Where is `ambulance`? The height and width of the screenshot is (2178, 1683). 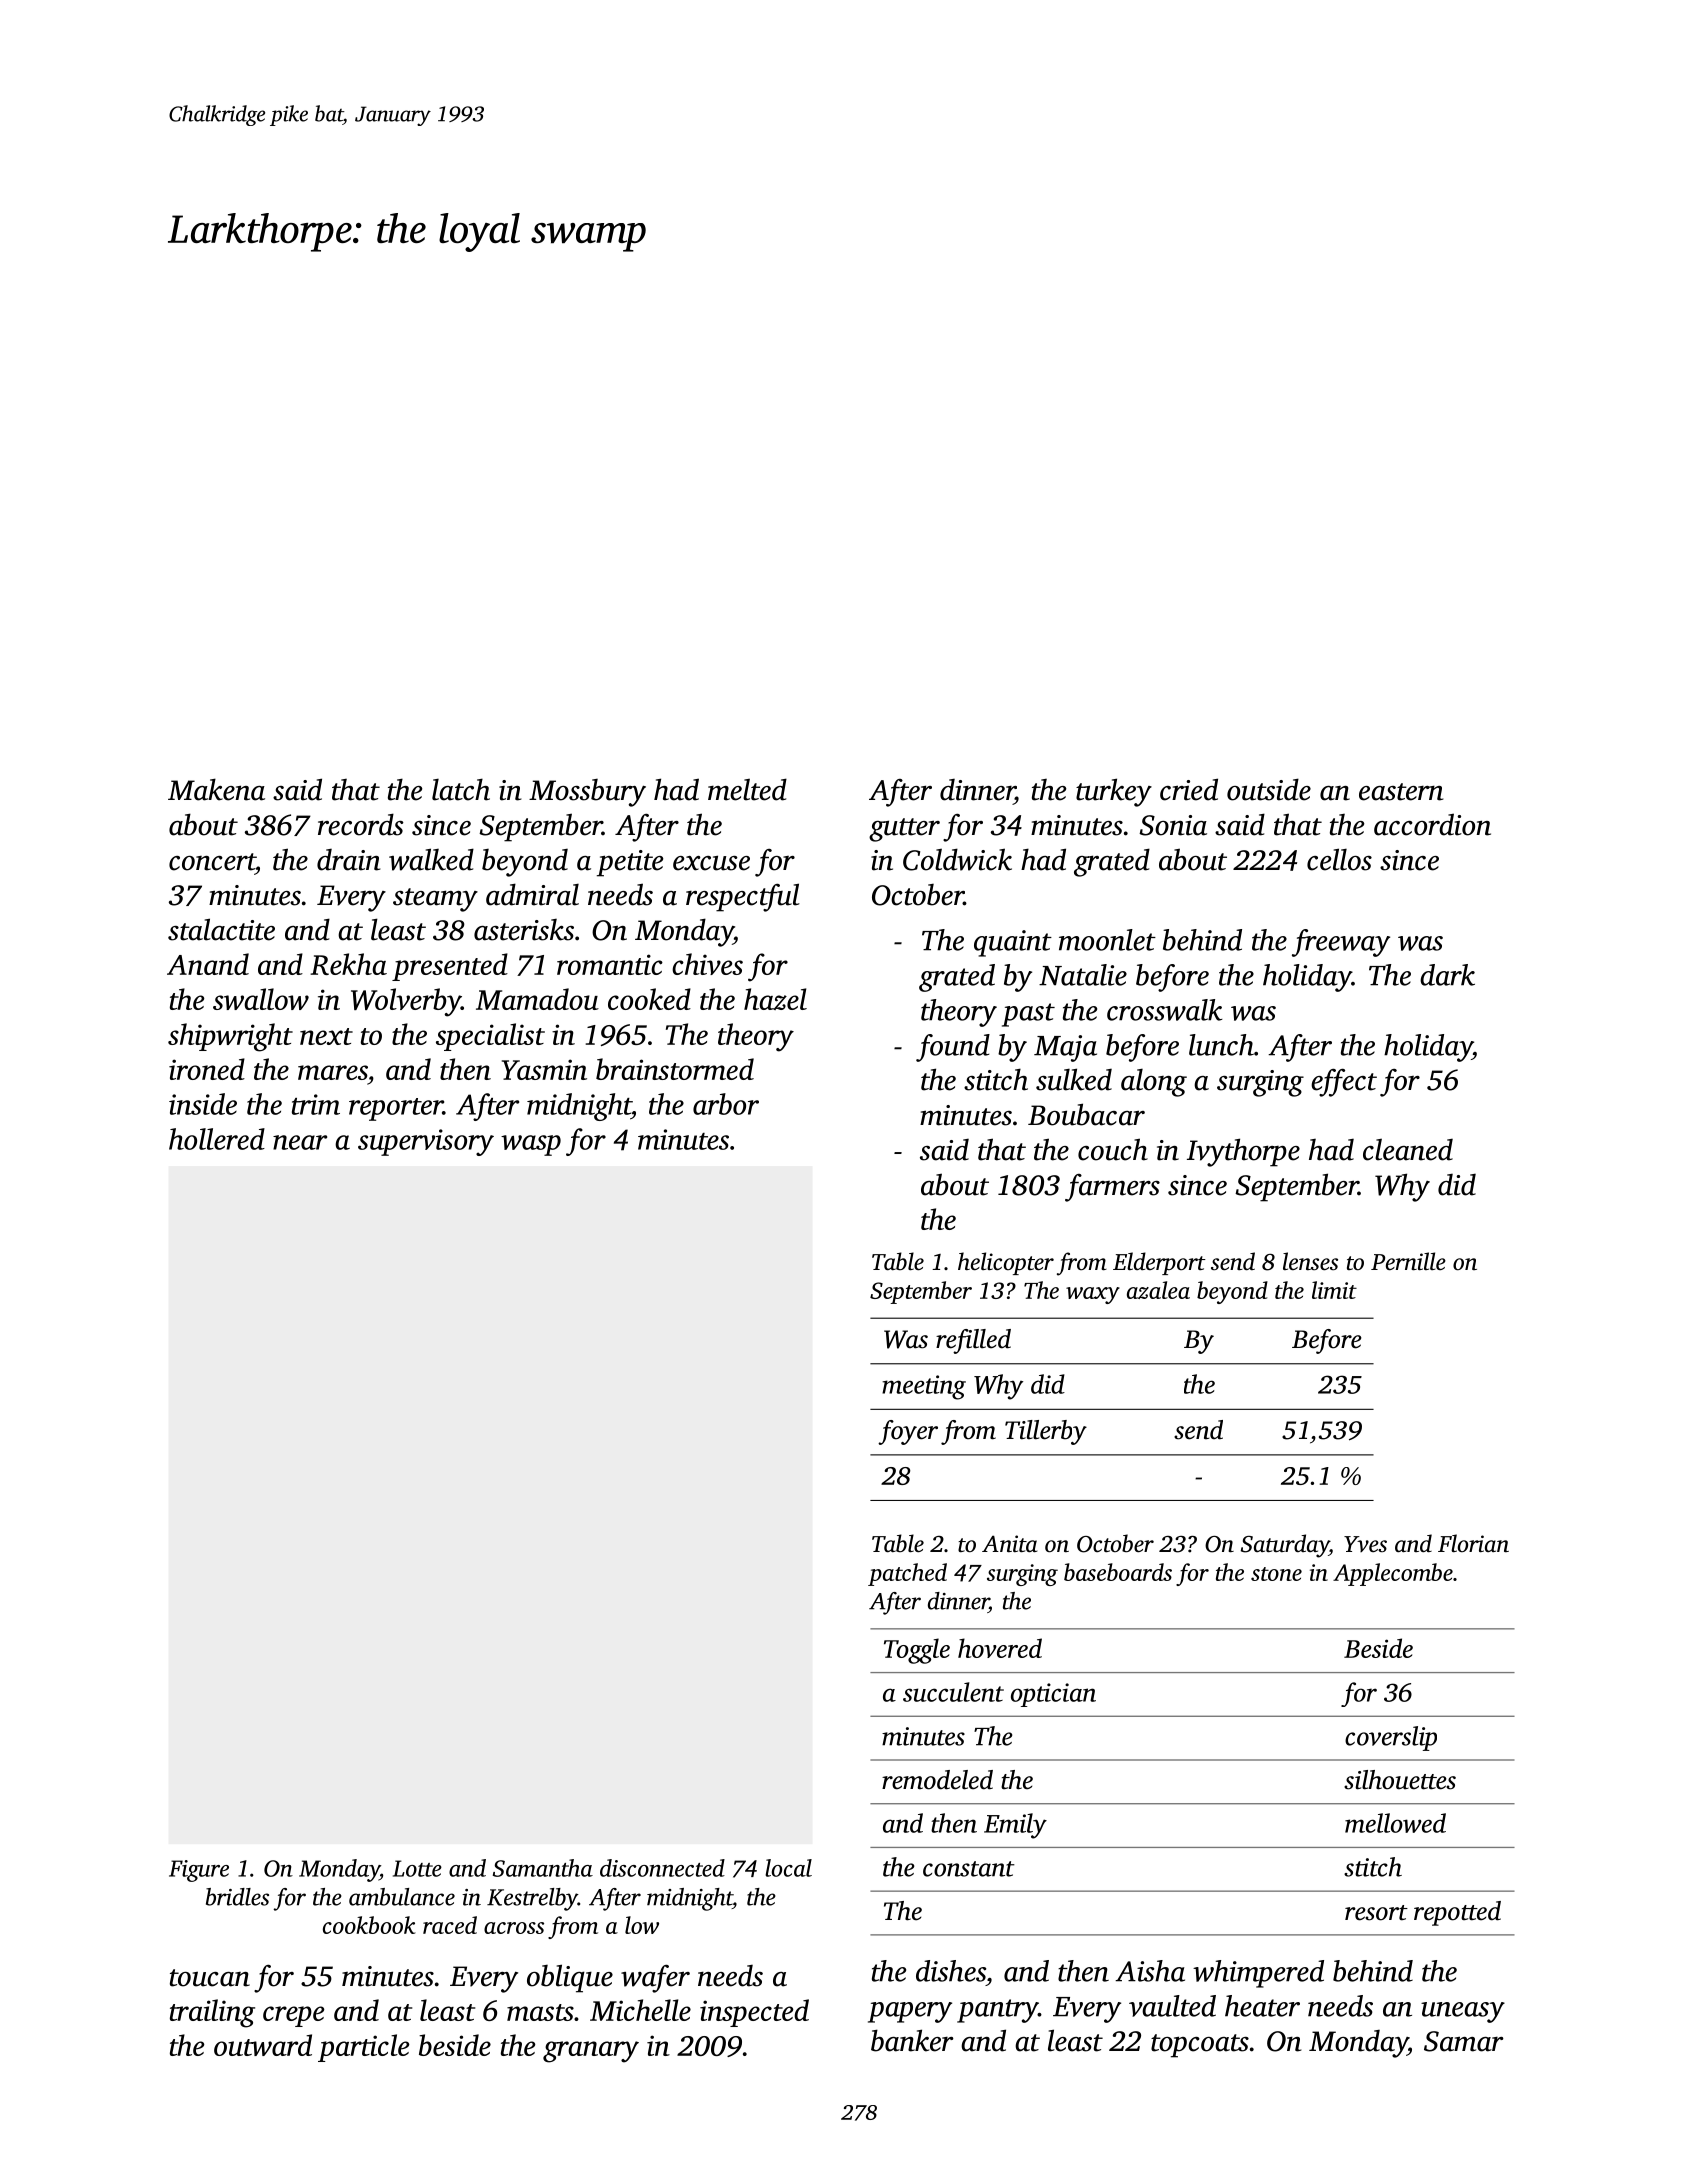 ambulance is located at coordinates (402, 1897).
